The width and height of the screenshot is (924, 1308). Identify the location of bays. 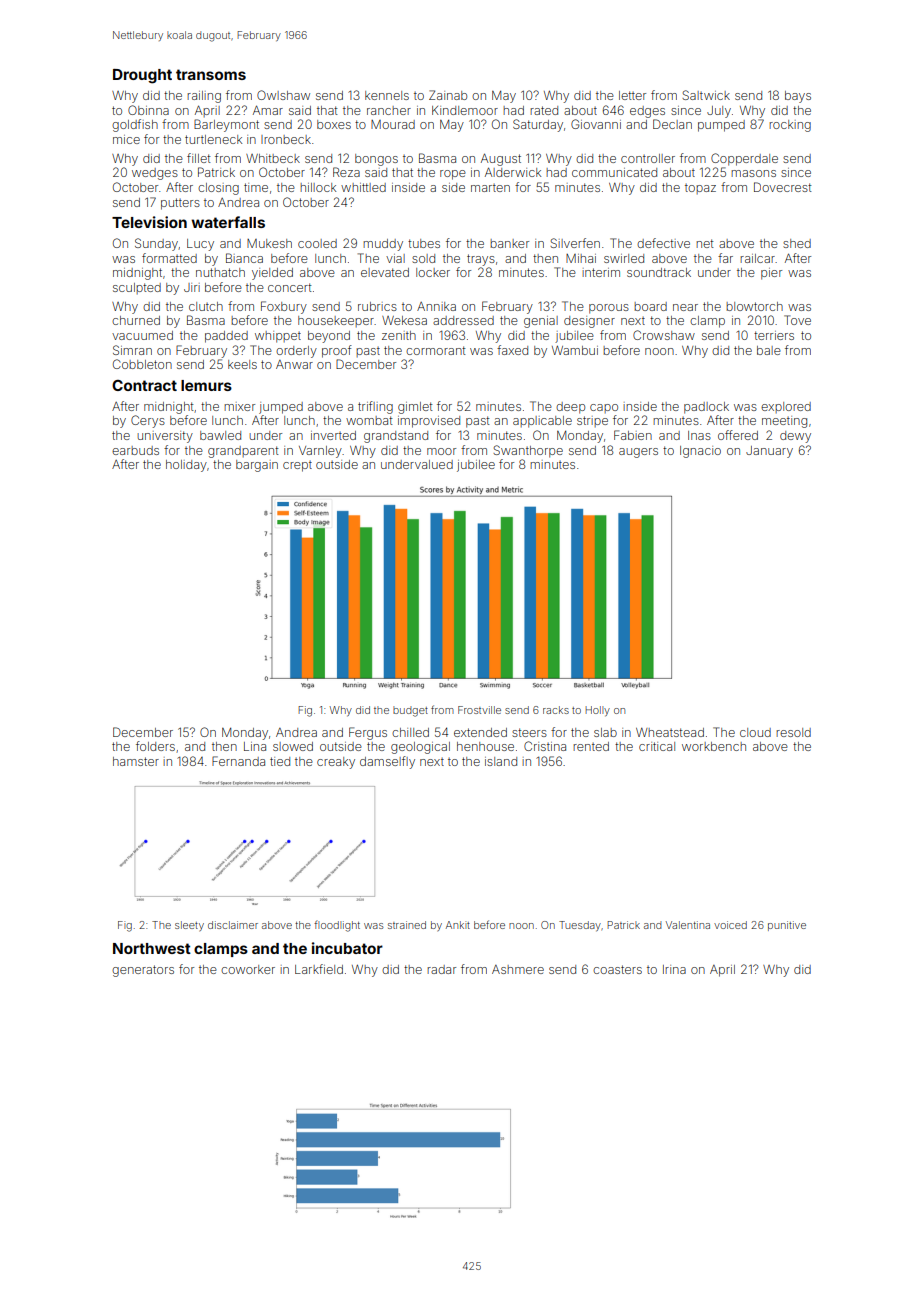
(798, 97).
